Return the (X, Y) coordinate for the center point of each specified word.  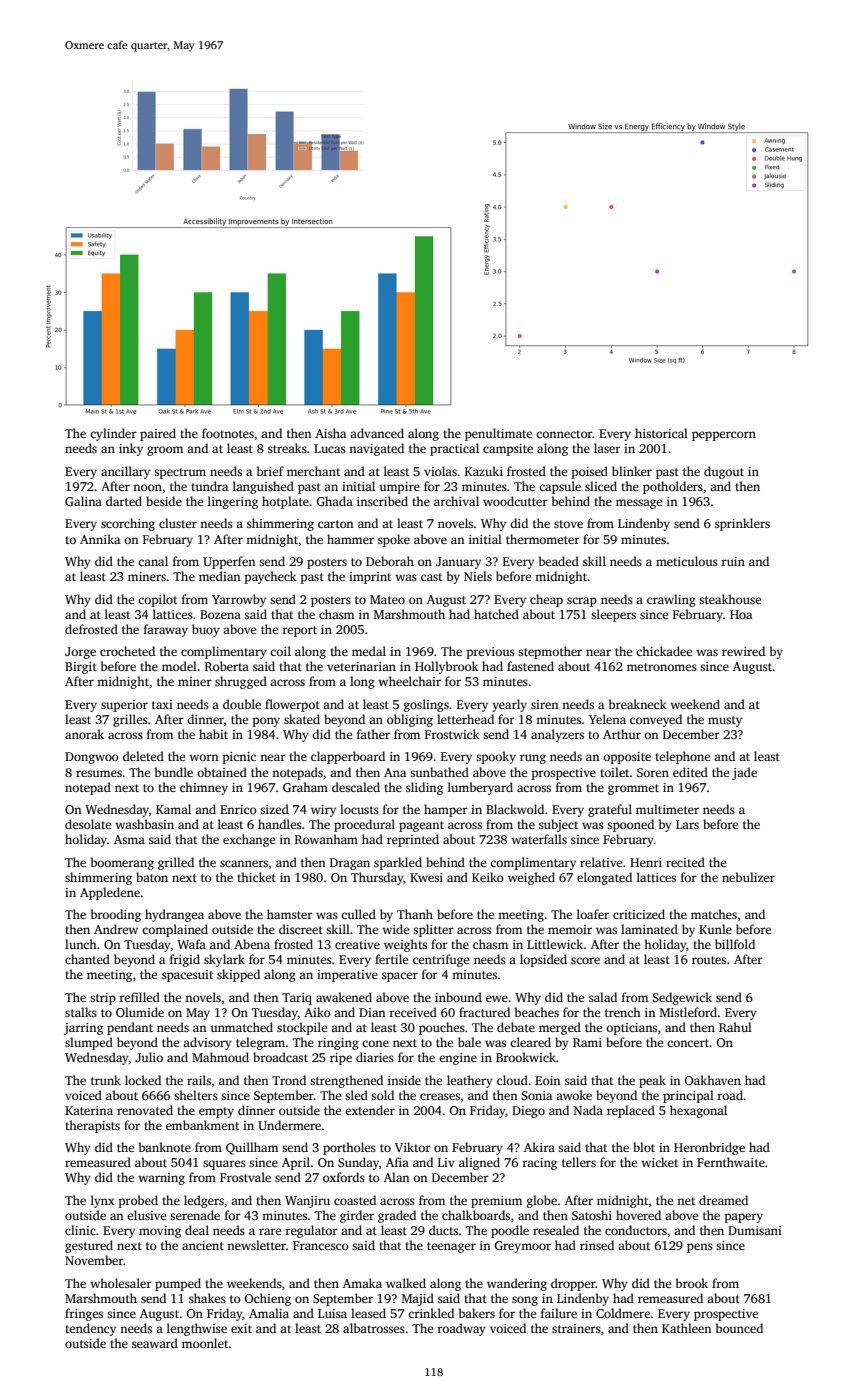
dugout (724, 472)
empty (216, 1112)
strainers (576, 1328)
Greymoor (522, 1247)
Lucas (330, 448)
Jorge (80, 653)
